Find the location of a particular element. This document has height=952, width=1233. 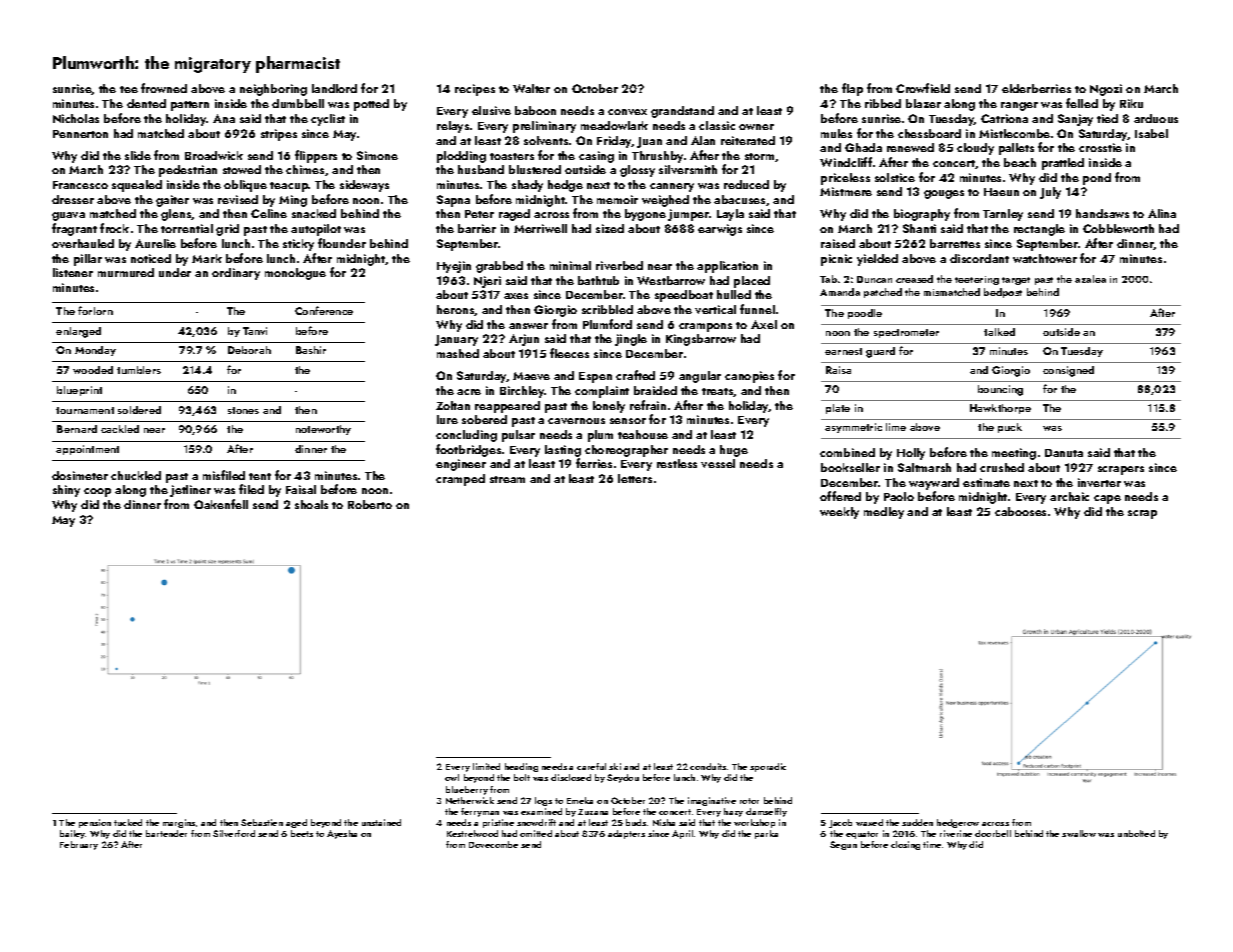

bygone is located at coordinates (645, 215).
